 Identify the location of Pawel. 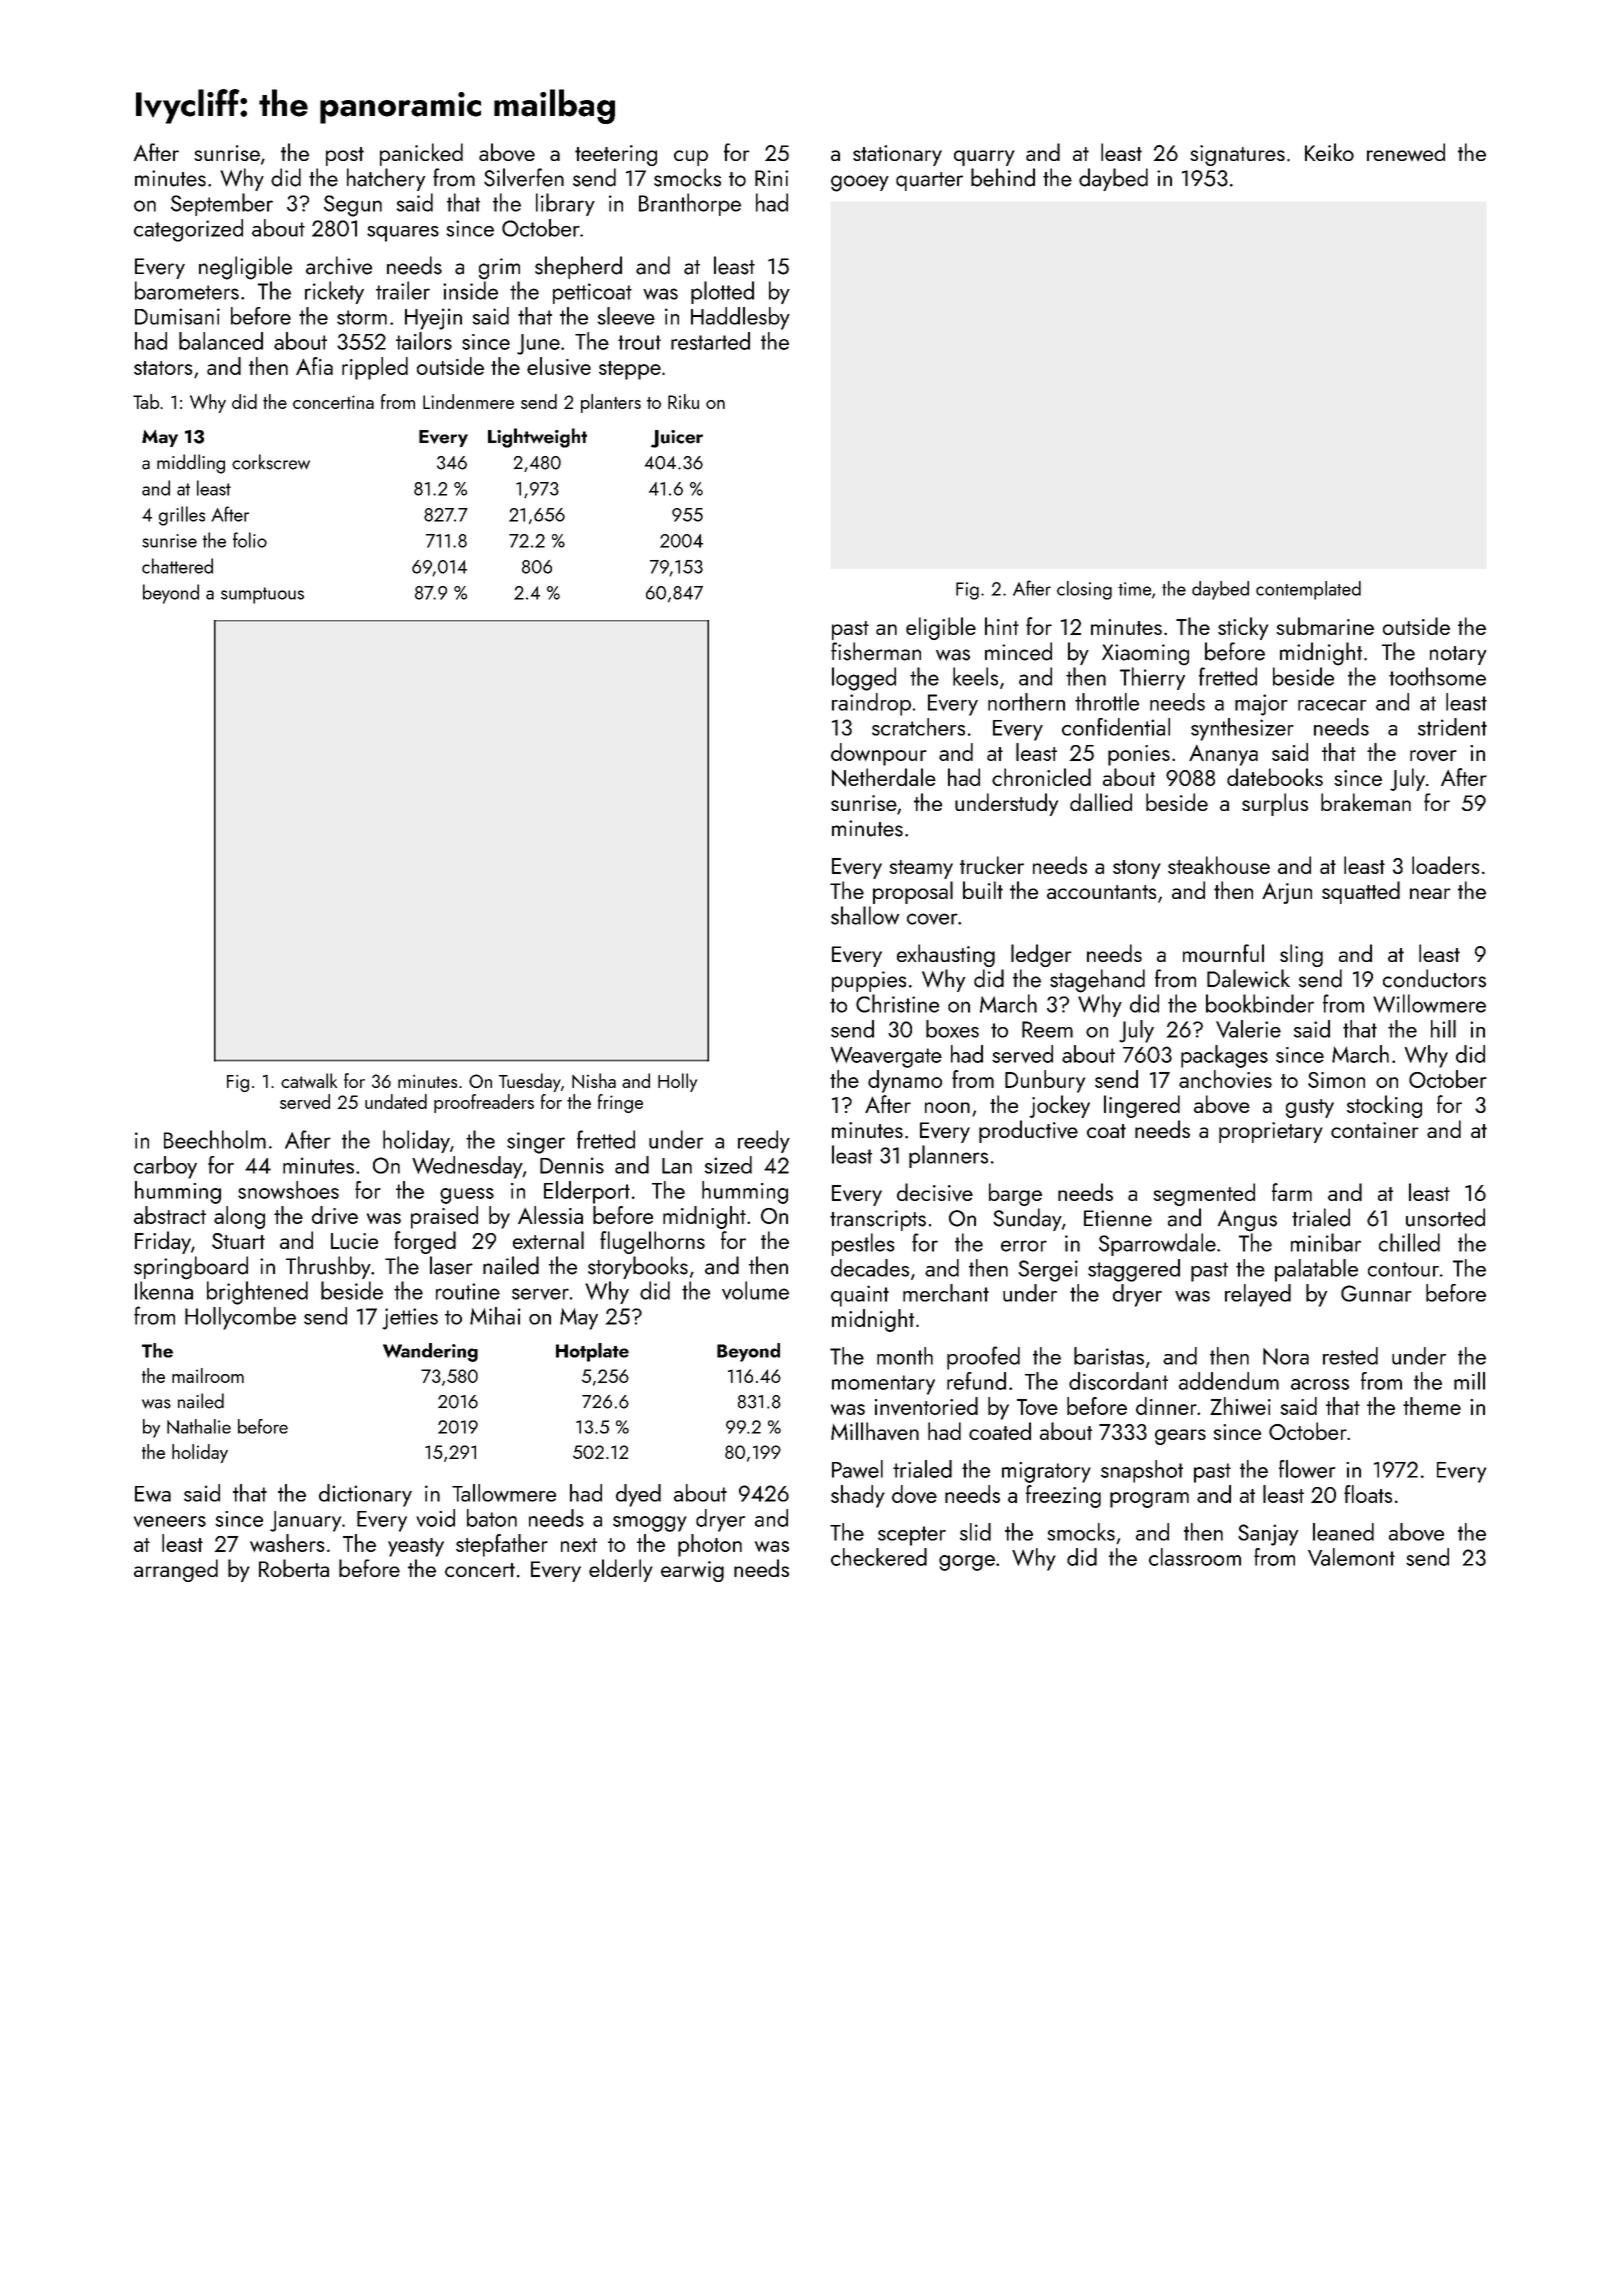
(857, 1469).
